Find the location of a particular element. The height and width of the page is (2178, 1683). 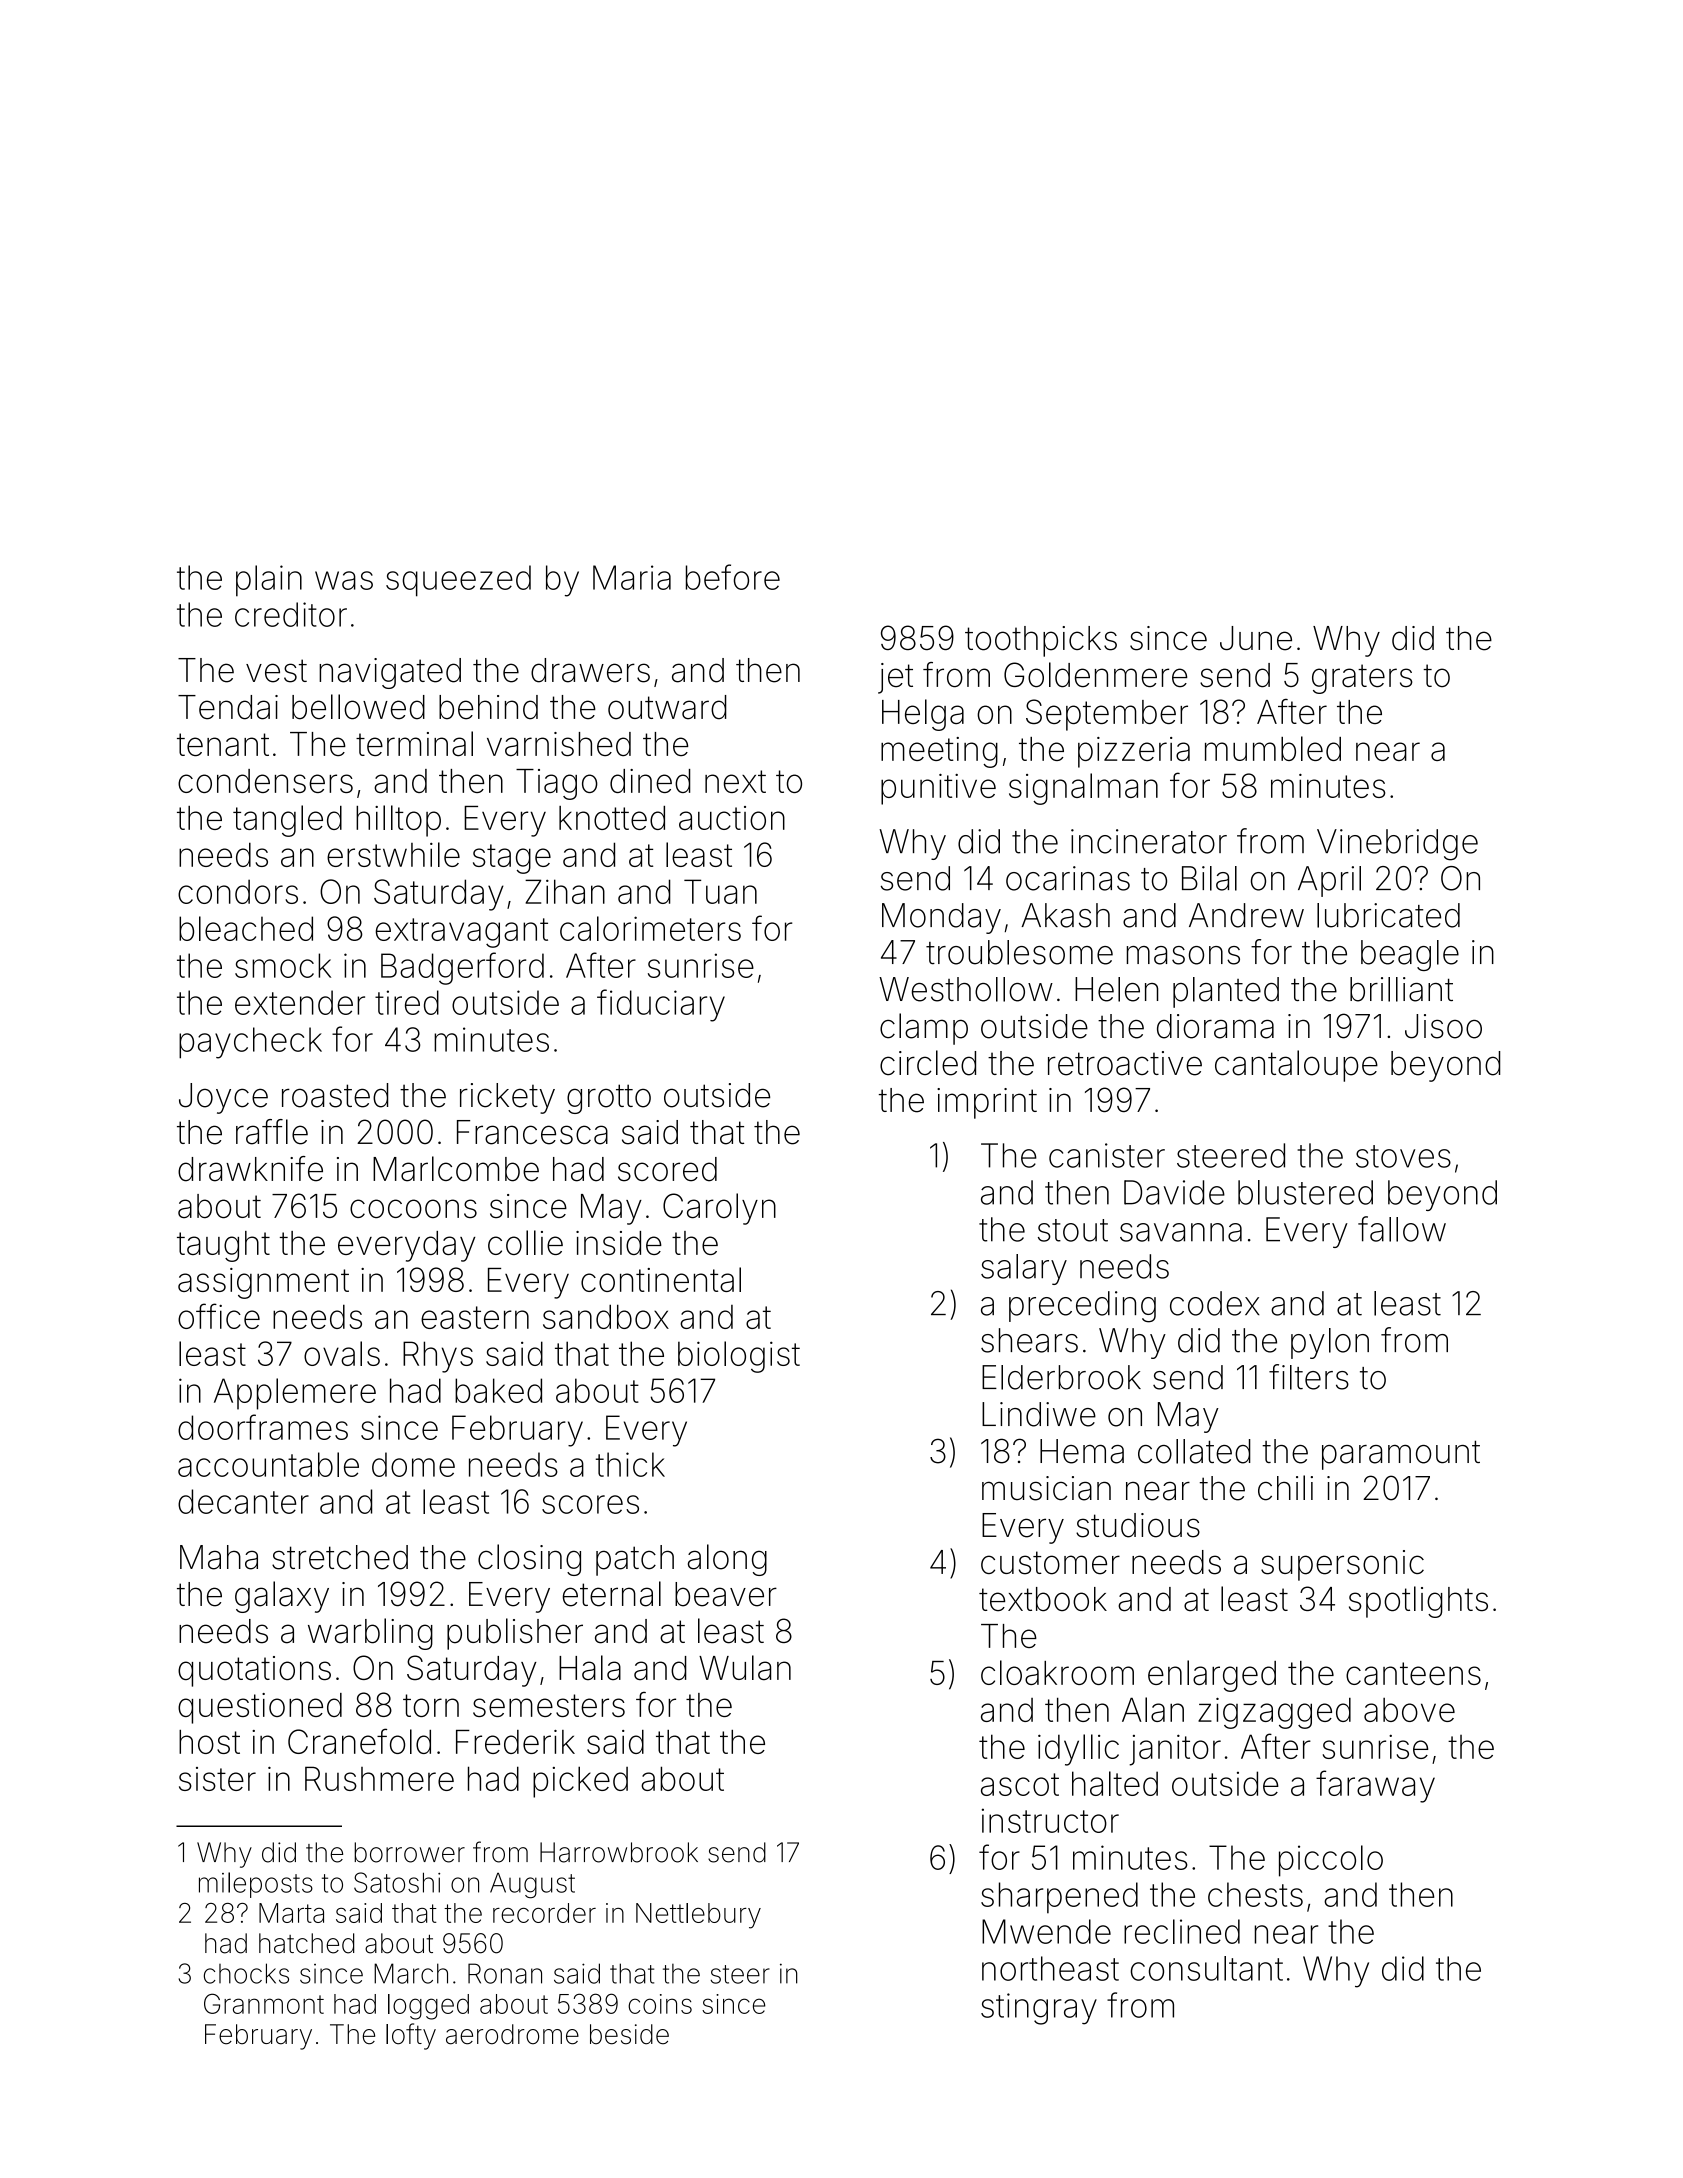

galaxy is located at coordinates (282, 1597).
